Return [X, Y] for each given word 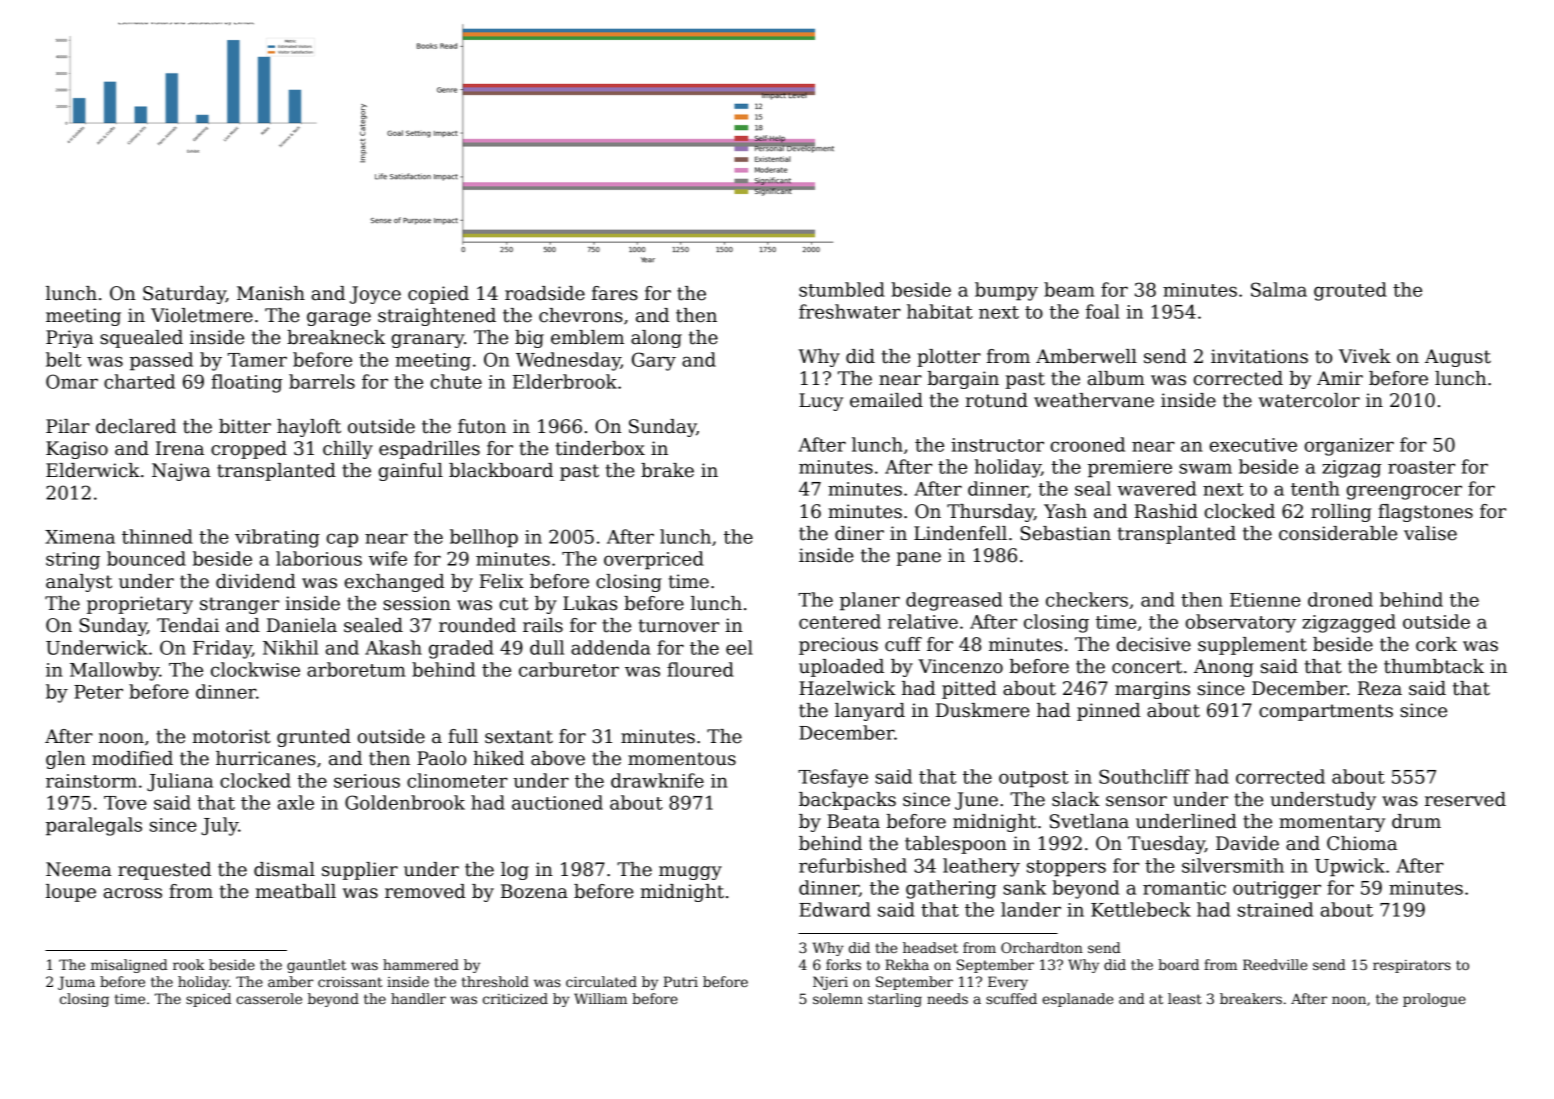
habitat [940, 311]
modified [132, 758]
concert [1147, 667]
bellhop [484, 538]
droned [1340, 599]
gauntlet [316, 966]
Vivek [1365, 356]
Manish [271, 293]
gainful [410, 472]
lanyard [870, 712]
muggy [690, 873]
